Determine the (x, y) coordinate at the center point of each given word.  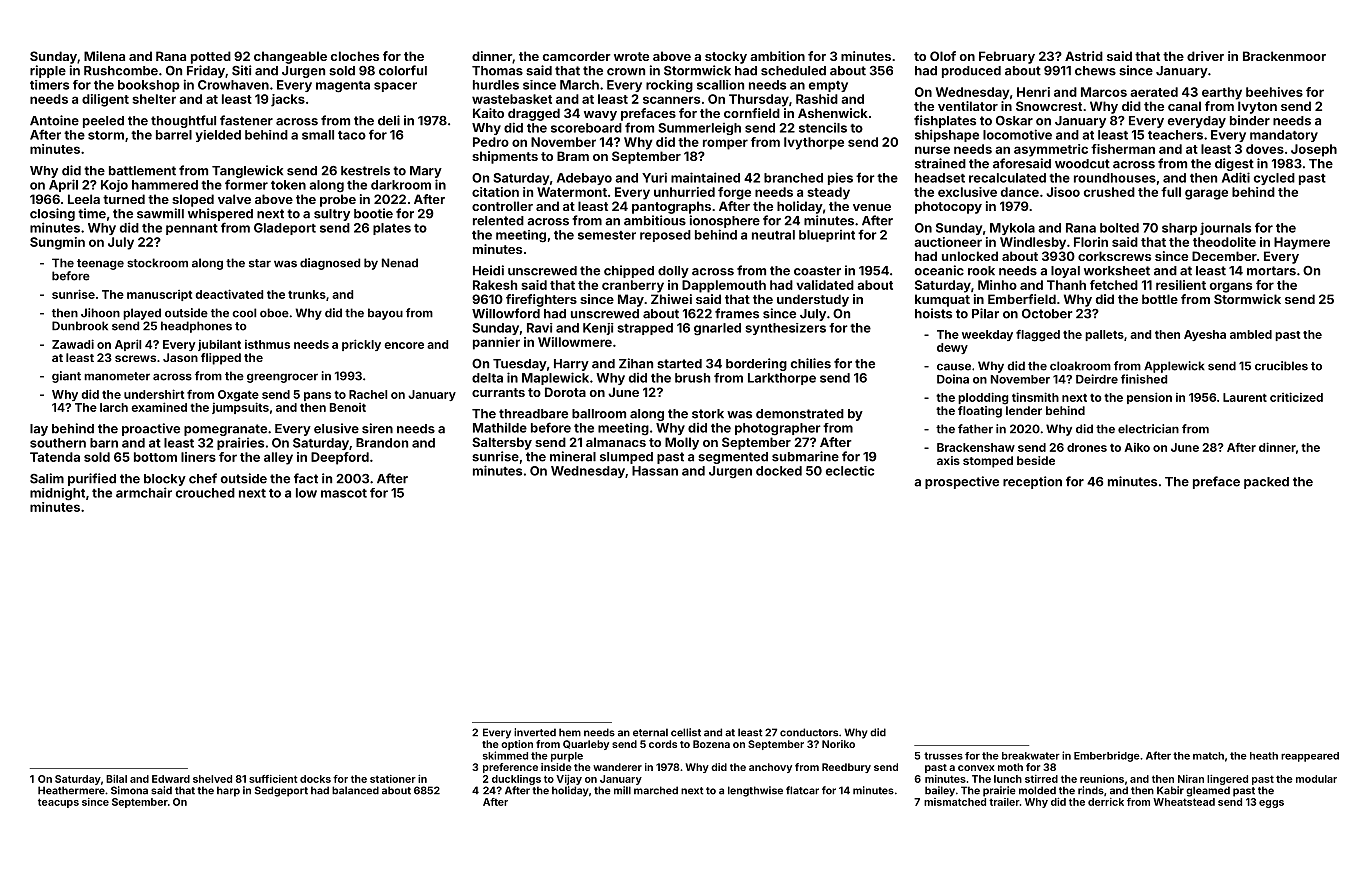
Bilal (116, 779)
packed (1266, 483)
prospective (962, 482)
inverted (535, 732)
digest (1234, 164)
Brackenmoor (1284, 56)
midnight (57, 494)
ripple (48, 71)
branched (793, 178)
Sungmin (57, 243)
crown (626, 72)
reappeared (1310, 757)
